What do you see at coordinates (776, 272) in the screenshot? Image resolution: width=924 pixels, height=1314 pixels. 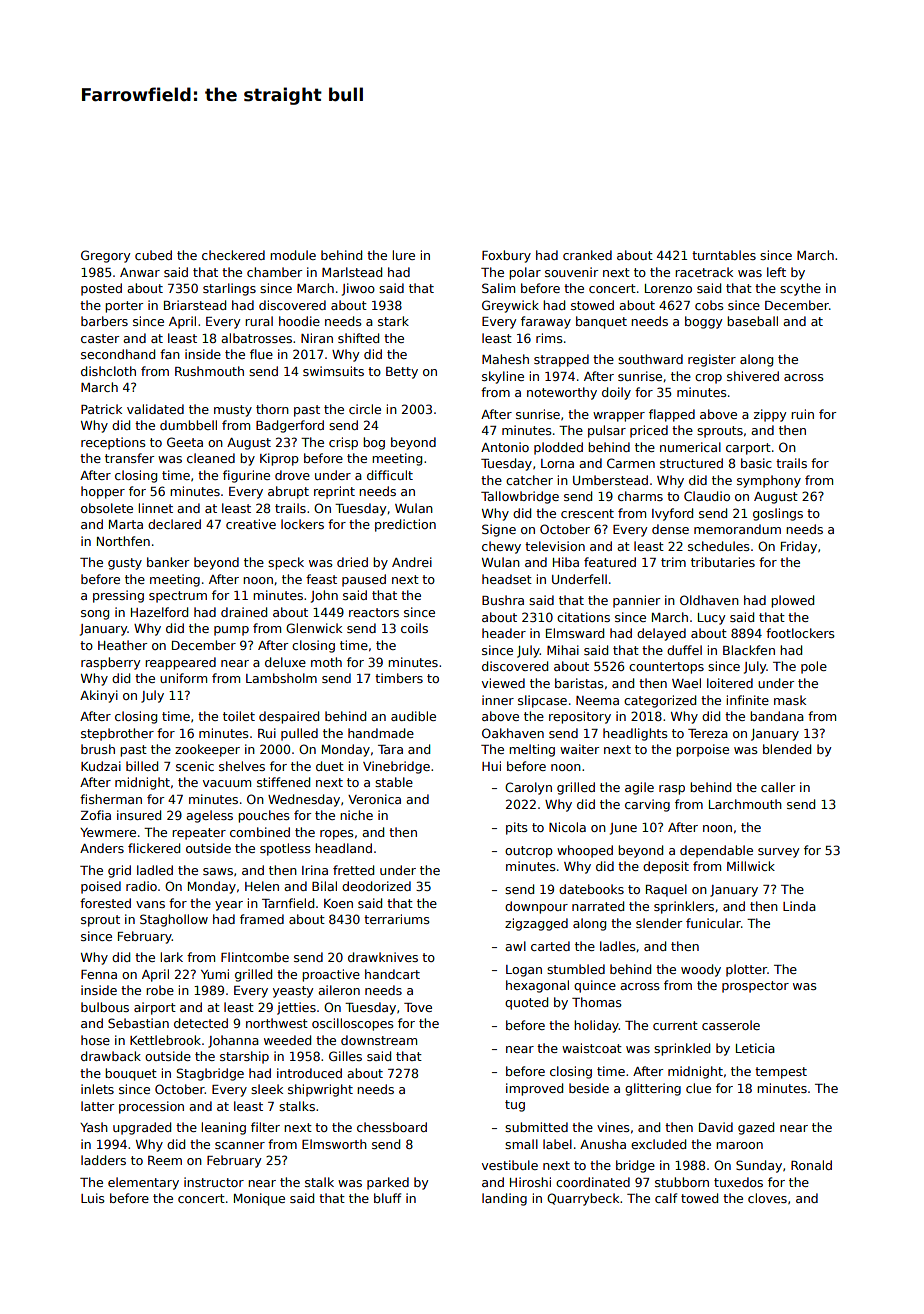 I see `left` at bounding box center [776, 272].
